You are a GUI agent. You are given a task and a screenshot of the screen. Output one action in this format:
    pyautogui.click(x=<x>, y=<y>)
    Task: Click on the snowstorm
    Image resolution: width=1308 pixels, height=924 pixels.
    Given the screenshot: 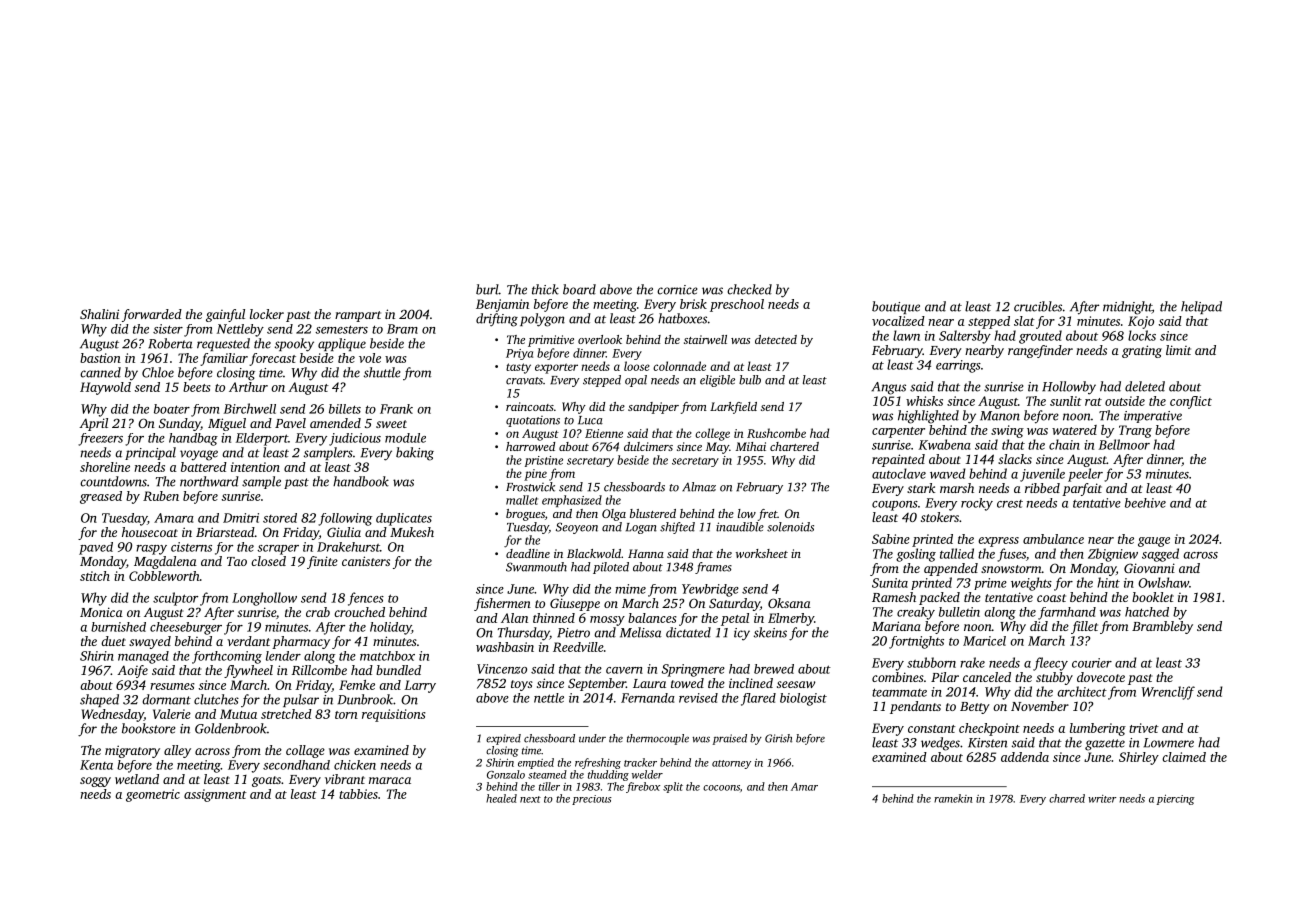 What is the action you would take?
    pyautogui.click(x=1011, y=569)
